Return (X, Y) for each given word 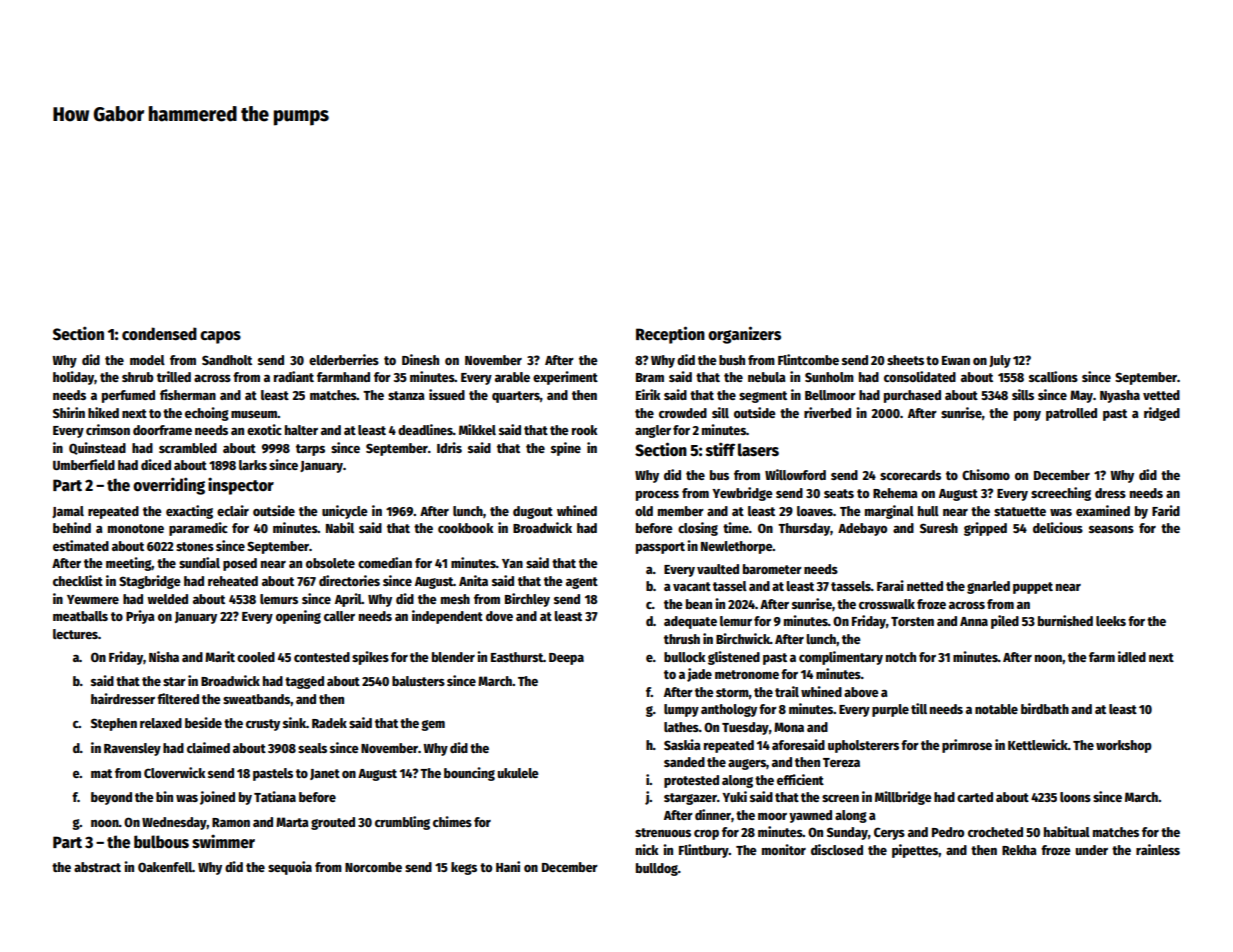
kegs (464, 868)
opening (298, 617)
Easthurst (517, 657)
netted (925, 586)
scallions (1053, 376)
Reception (670, 335)
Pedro (948, 832)
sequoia (290, 868)
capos (220, 337)
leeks (1111, 621)
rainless (1158, 849)
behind (72, 527)
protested (691, 781)
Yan (512, 563)
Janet (325, 774)
